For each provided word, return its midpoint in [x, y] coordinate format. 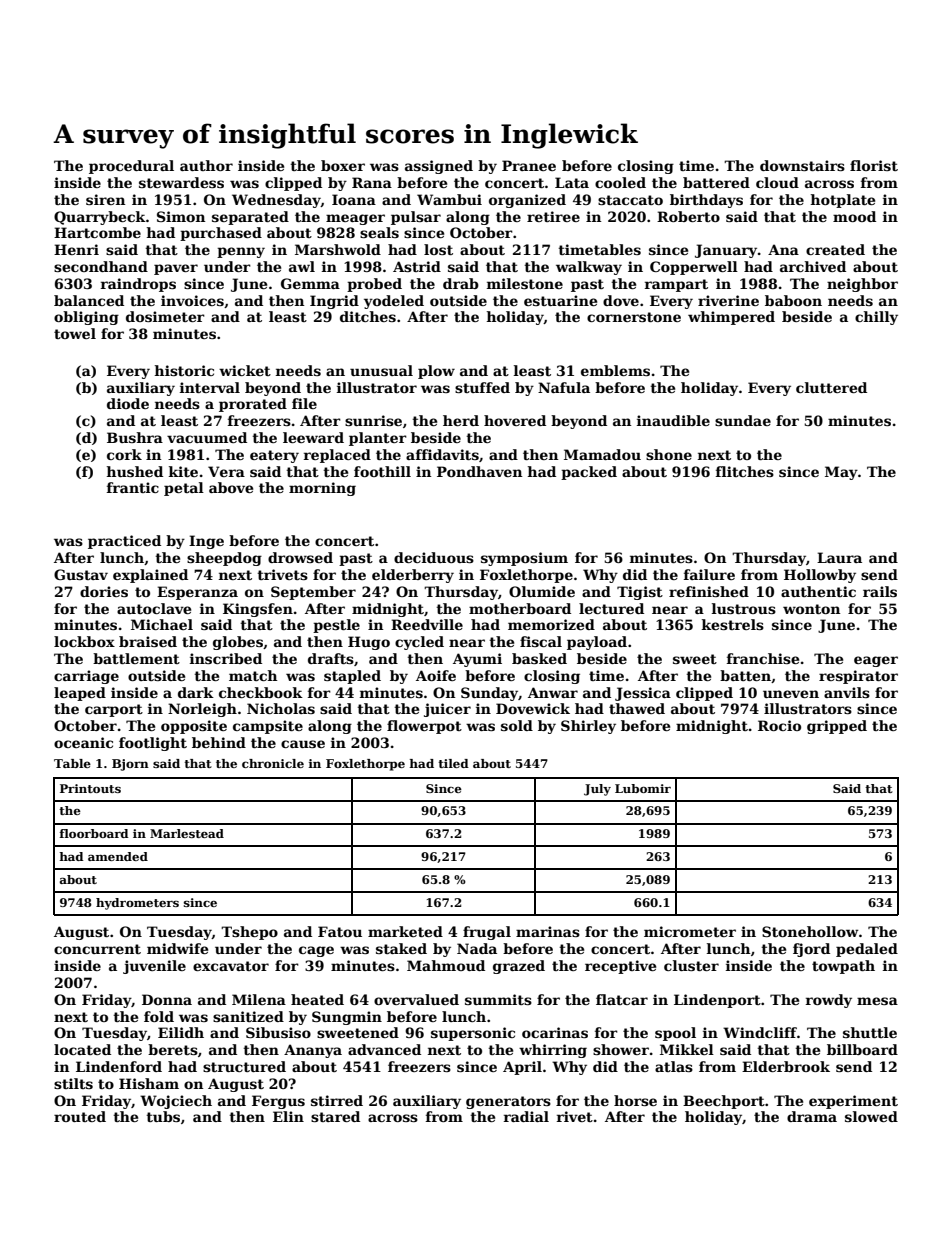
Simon [181, 216]
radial [526, 1116]
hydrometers [137, 904]
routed [80, 1116]
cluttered [831, 387]
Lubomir [643, 788]
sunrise [373, 420]
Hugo [369, 643]
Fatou [340, 931]
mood [854, 216]
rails [880, 591]
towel [75, 333]
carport [114, 710]
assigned [439, 167]
